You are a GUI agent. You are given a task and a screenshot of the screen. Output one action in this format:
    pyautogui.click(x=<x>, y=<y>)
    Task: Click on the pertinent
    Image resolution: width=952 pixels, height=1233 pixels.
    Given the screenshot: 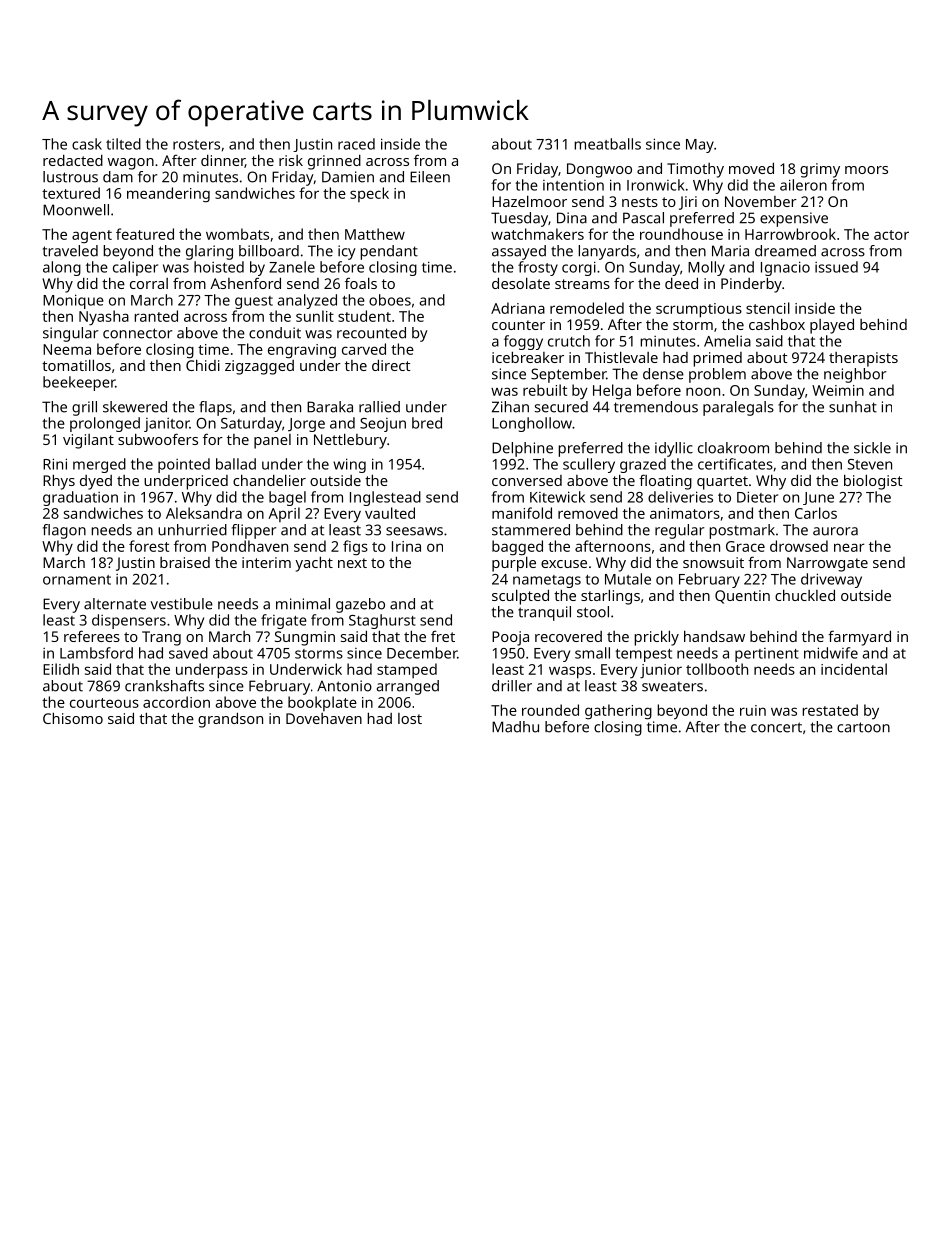 What is the action you would take?
    pyautogui.click(x=767, y=655)
